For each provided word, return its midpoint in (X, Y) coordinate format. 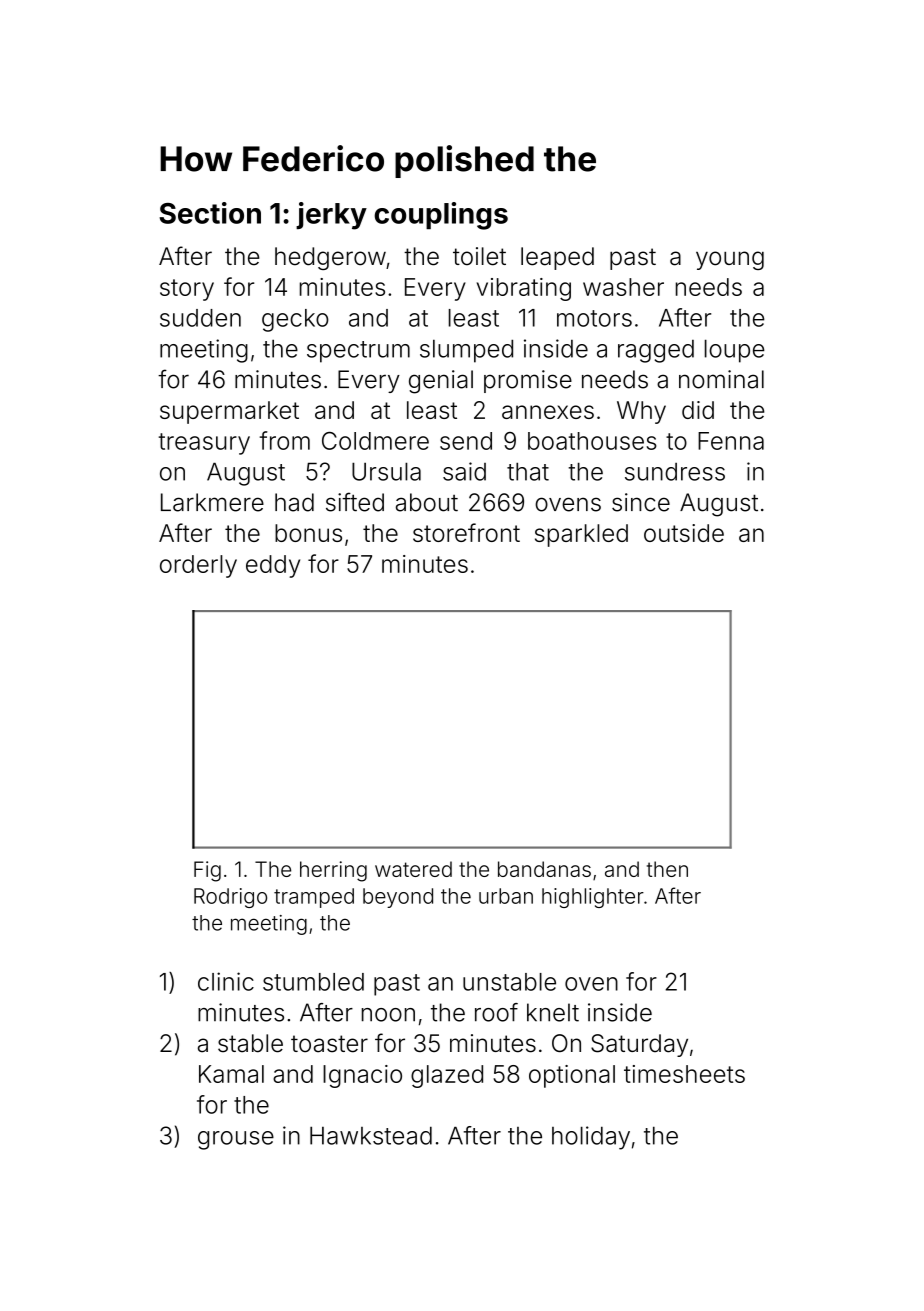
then (667, 869)
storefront (466, 532)
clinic (226, 981)
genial (441, 382)
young (730, 260)
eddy (273, 566)
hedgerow (330, 258)
